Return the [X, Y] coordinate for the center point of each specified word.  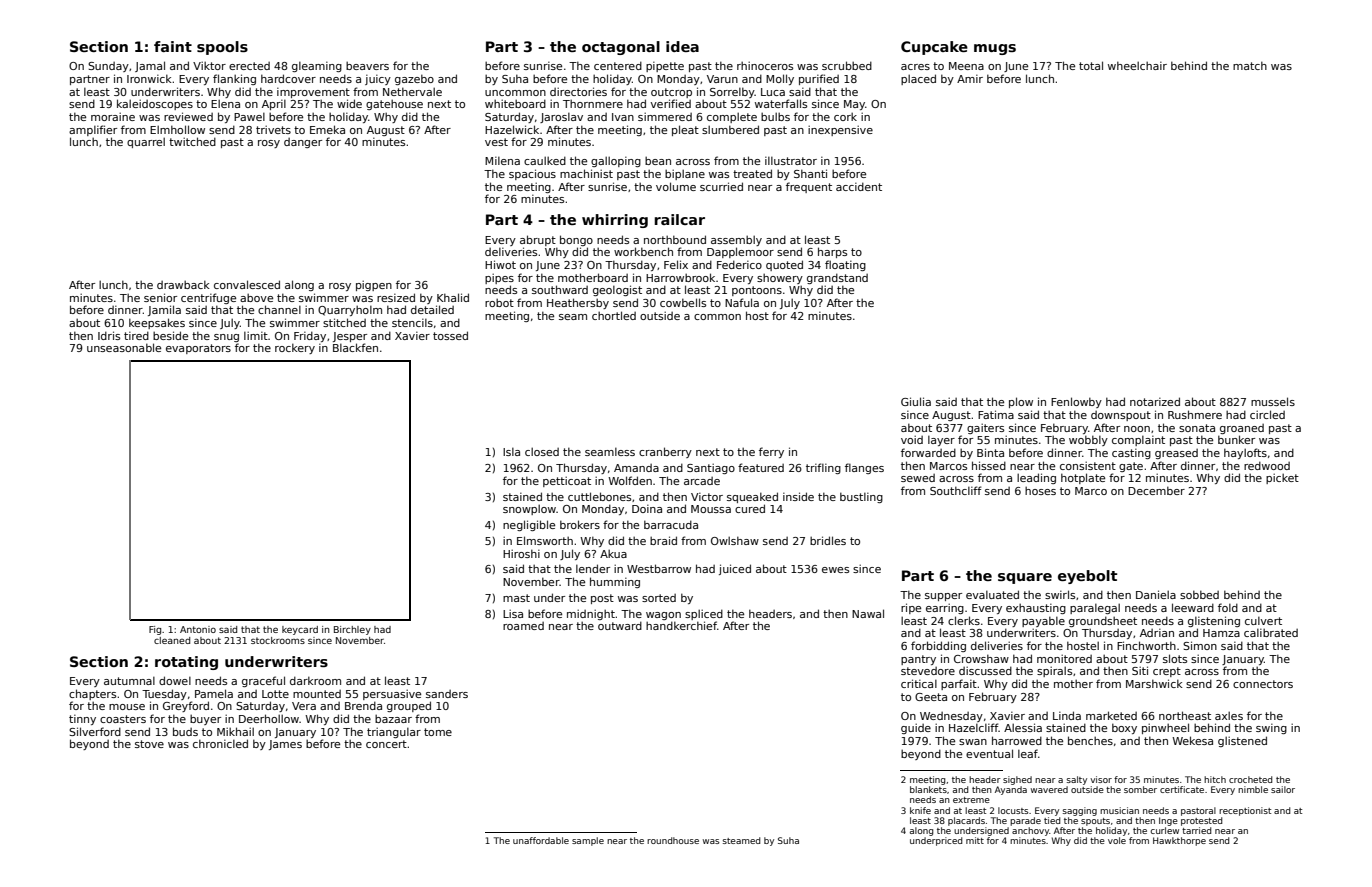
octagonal [621, 48]
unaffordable [541, 840]
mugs [995, 49]
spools [222, 48]
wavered [1049, 789]
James [285, 745]
